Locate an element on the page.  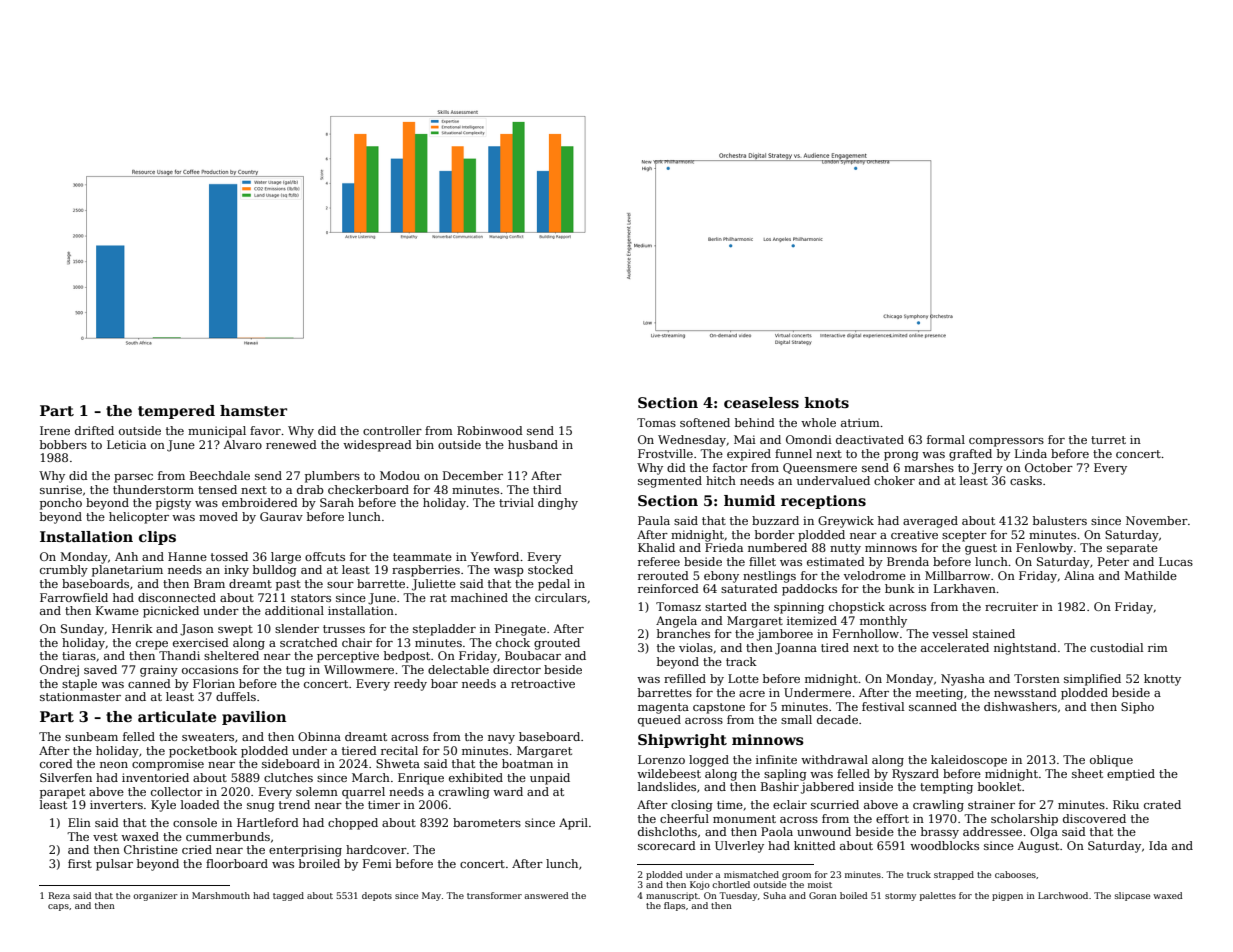
Willowmere is located at coordinates (359, 669).
